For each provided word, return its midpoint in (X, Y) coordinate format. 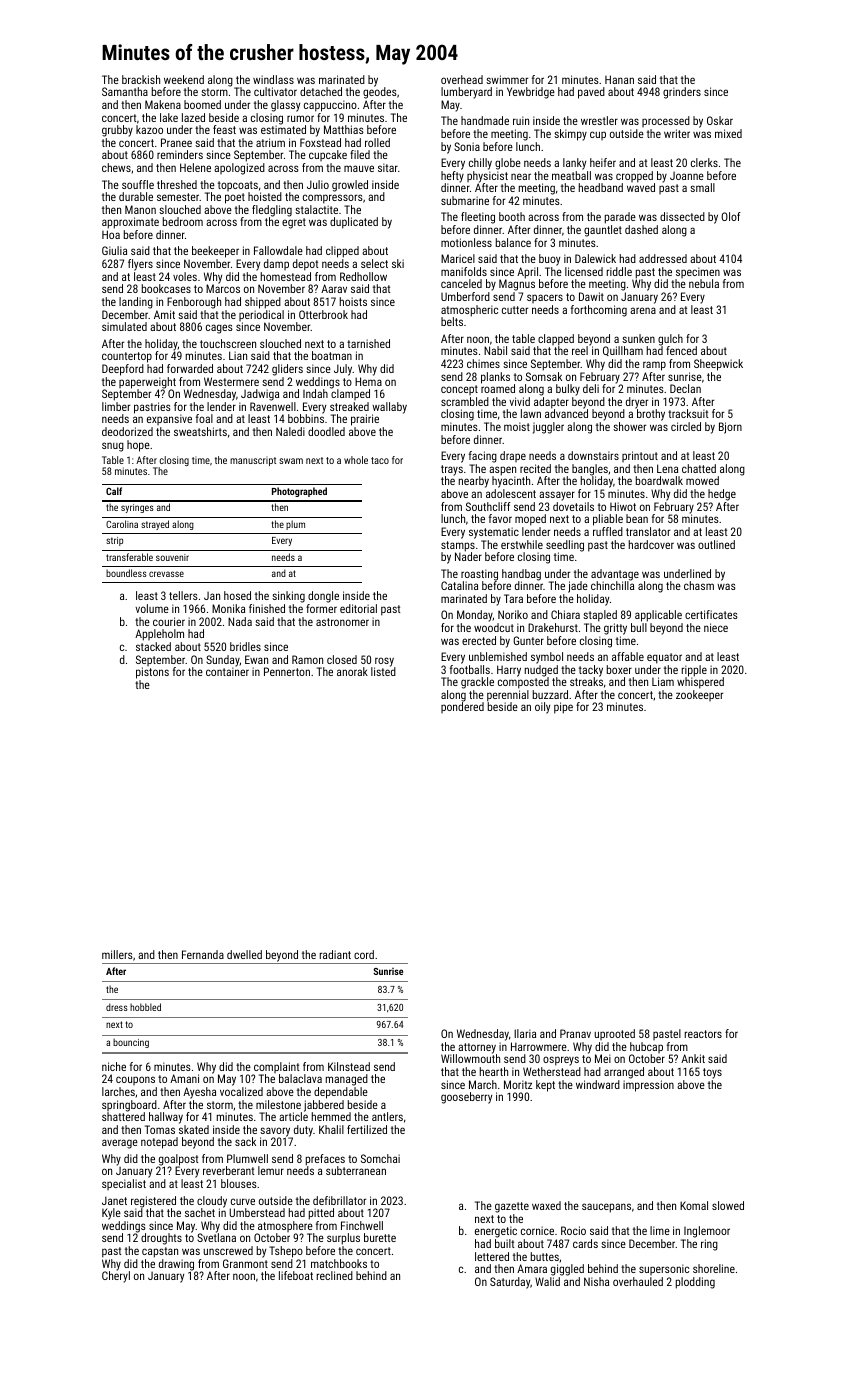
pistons (152, 673)
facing (483, 457)
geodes (380, 93)
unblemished (498, 656)
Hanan (619, 79)
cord (364, 954)
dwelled (244, 954)
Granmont (245, 1263)
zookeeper (699, 695)
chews (116, 167)
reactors (703, 1034)
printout (640, 456)
